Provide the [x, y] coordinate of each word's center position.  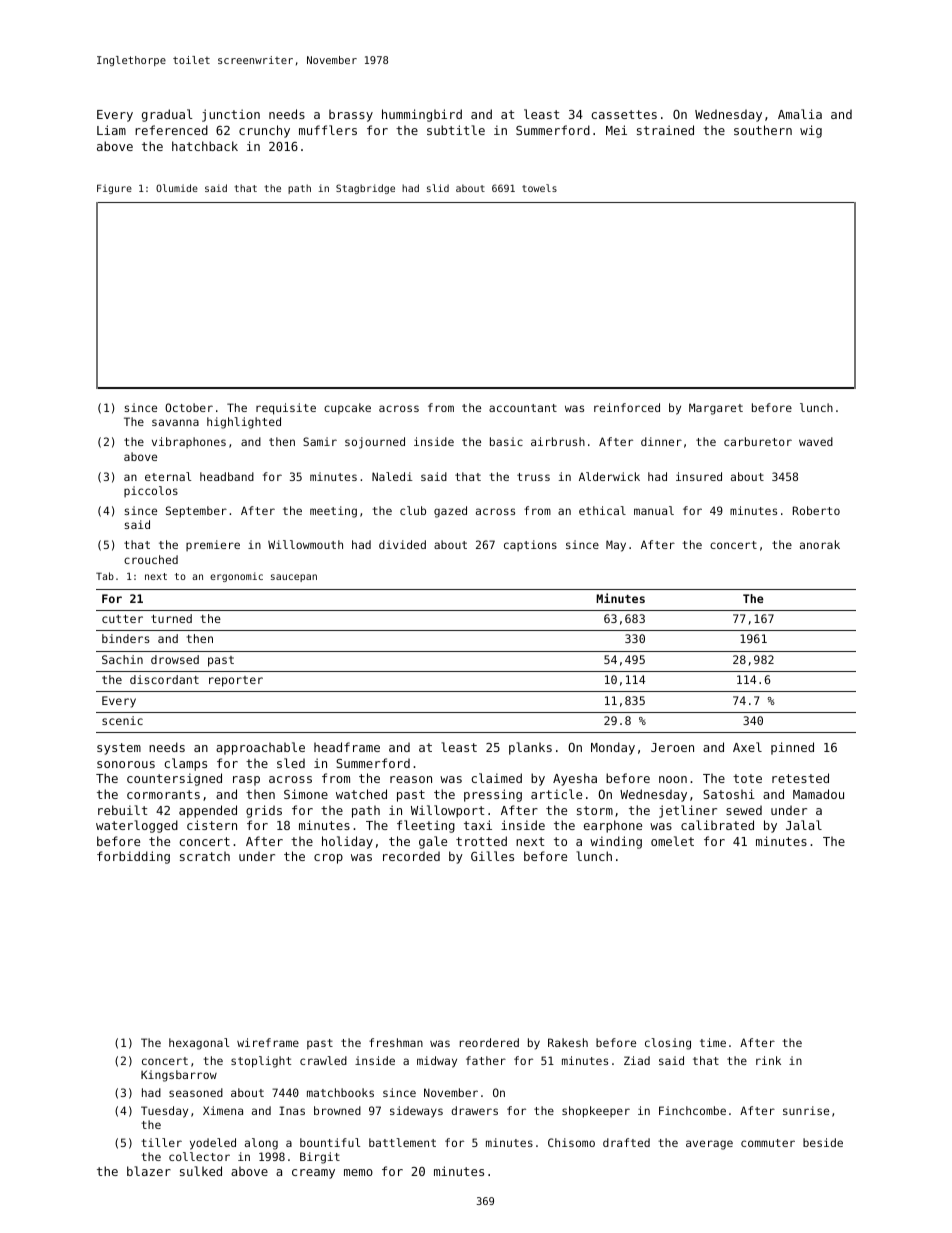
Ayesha [575, 779]
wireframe [268, 1042]
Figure [114, 189]
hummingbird [422, 115]
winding [616, 842]
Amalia [800, 114]
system [119, 749]
